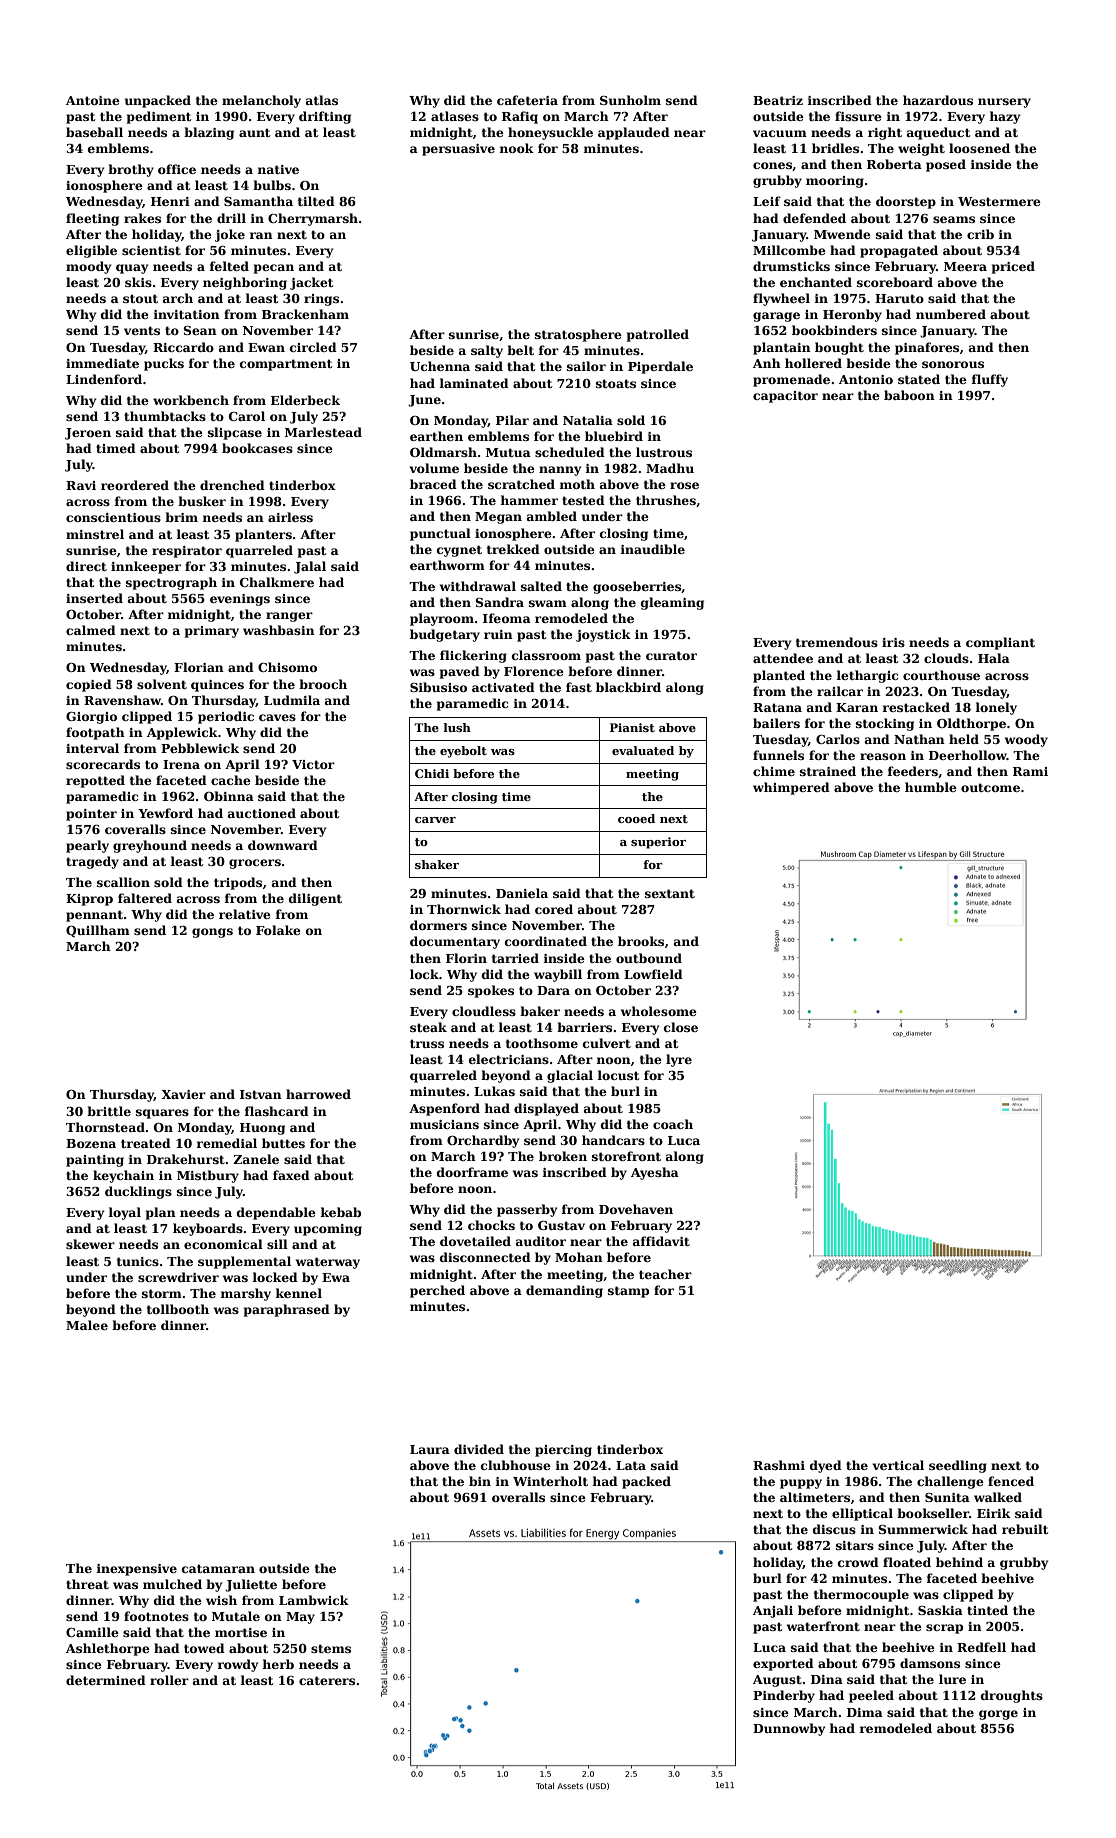 This document has width=1116, height=1838. I want to click on downward, so click(283, 845).
